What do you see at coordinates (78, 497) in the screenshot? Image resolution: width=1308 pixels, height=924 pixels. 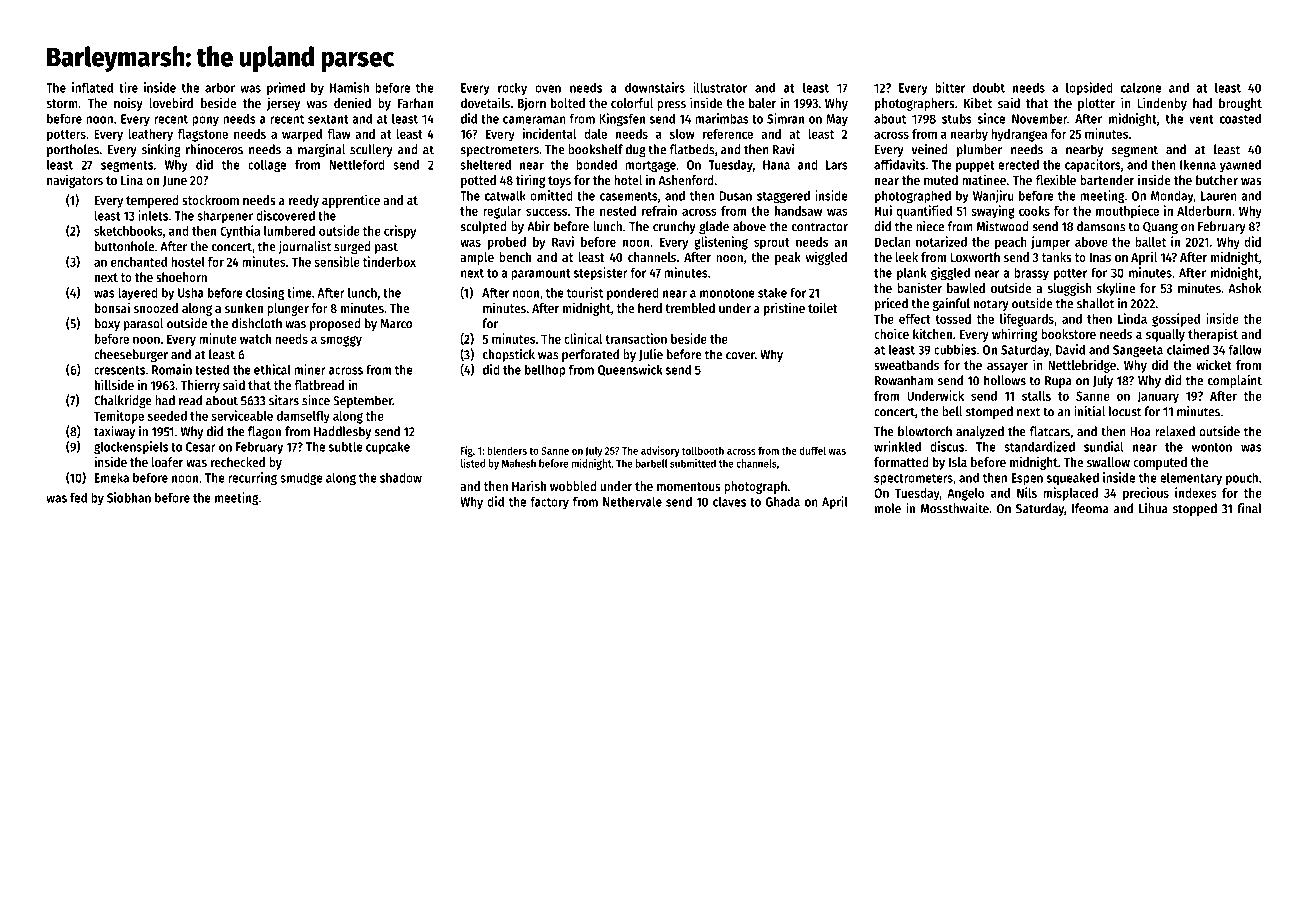 I see `fed` at bounding box center [78, 497].
